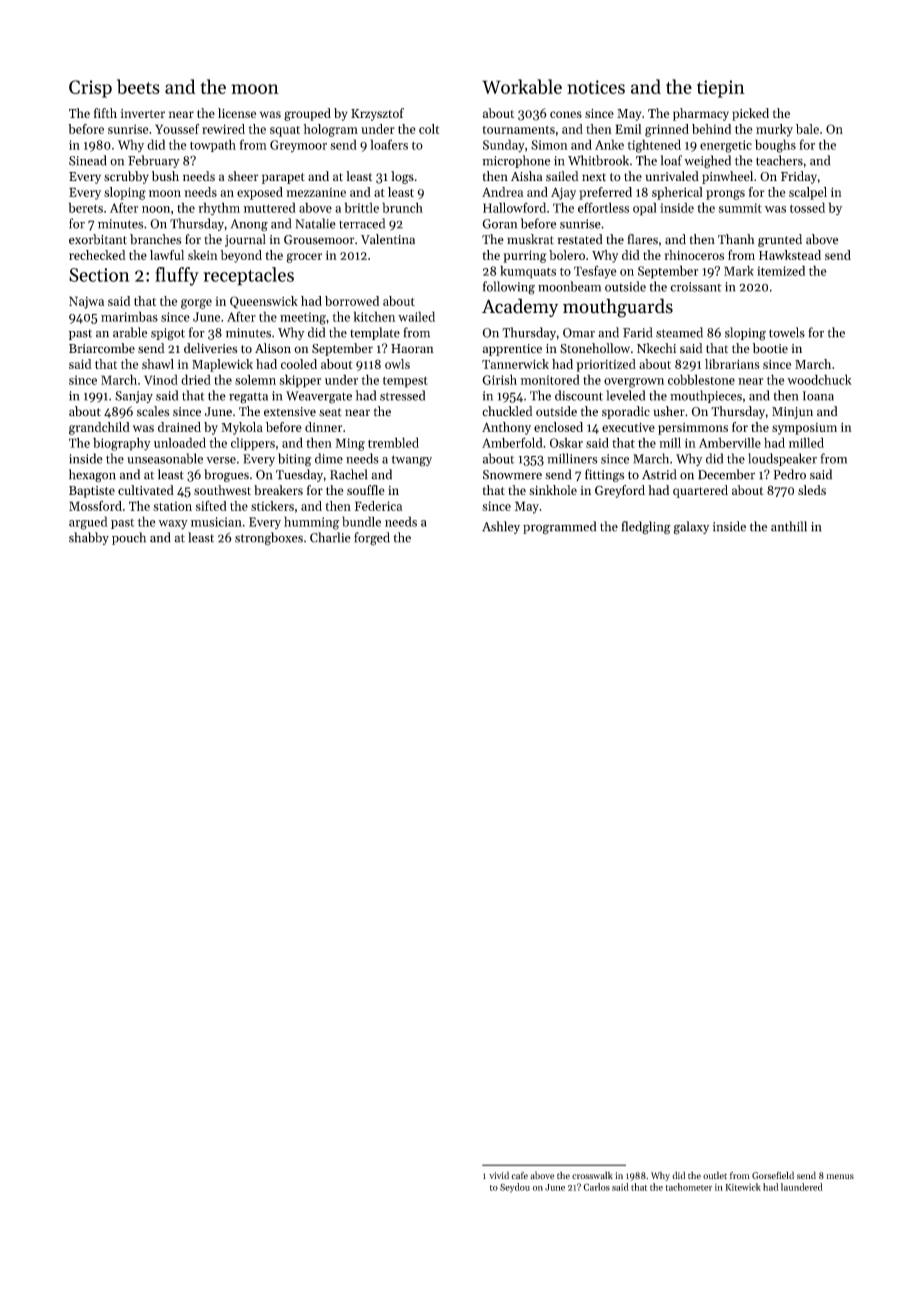  Describe the element at coordinates (727, 177) in the page. I see `pinwheel` at that location.
